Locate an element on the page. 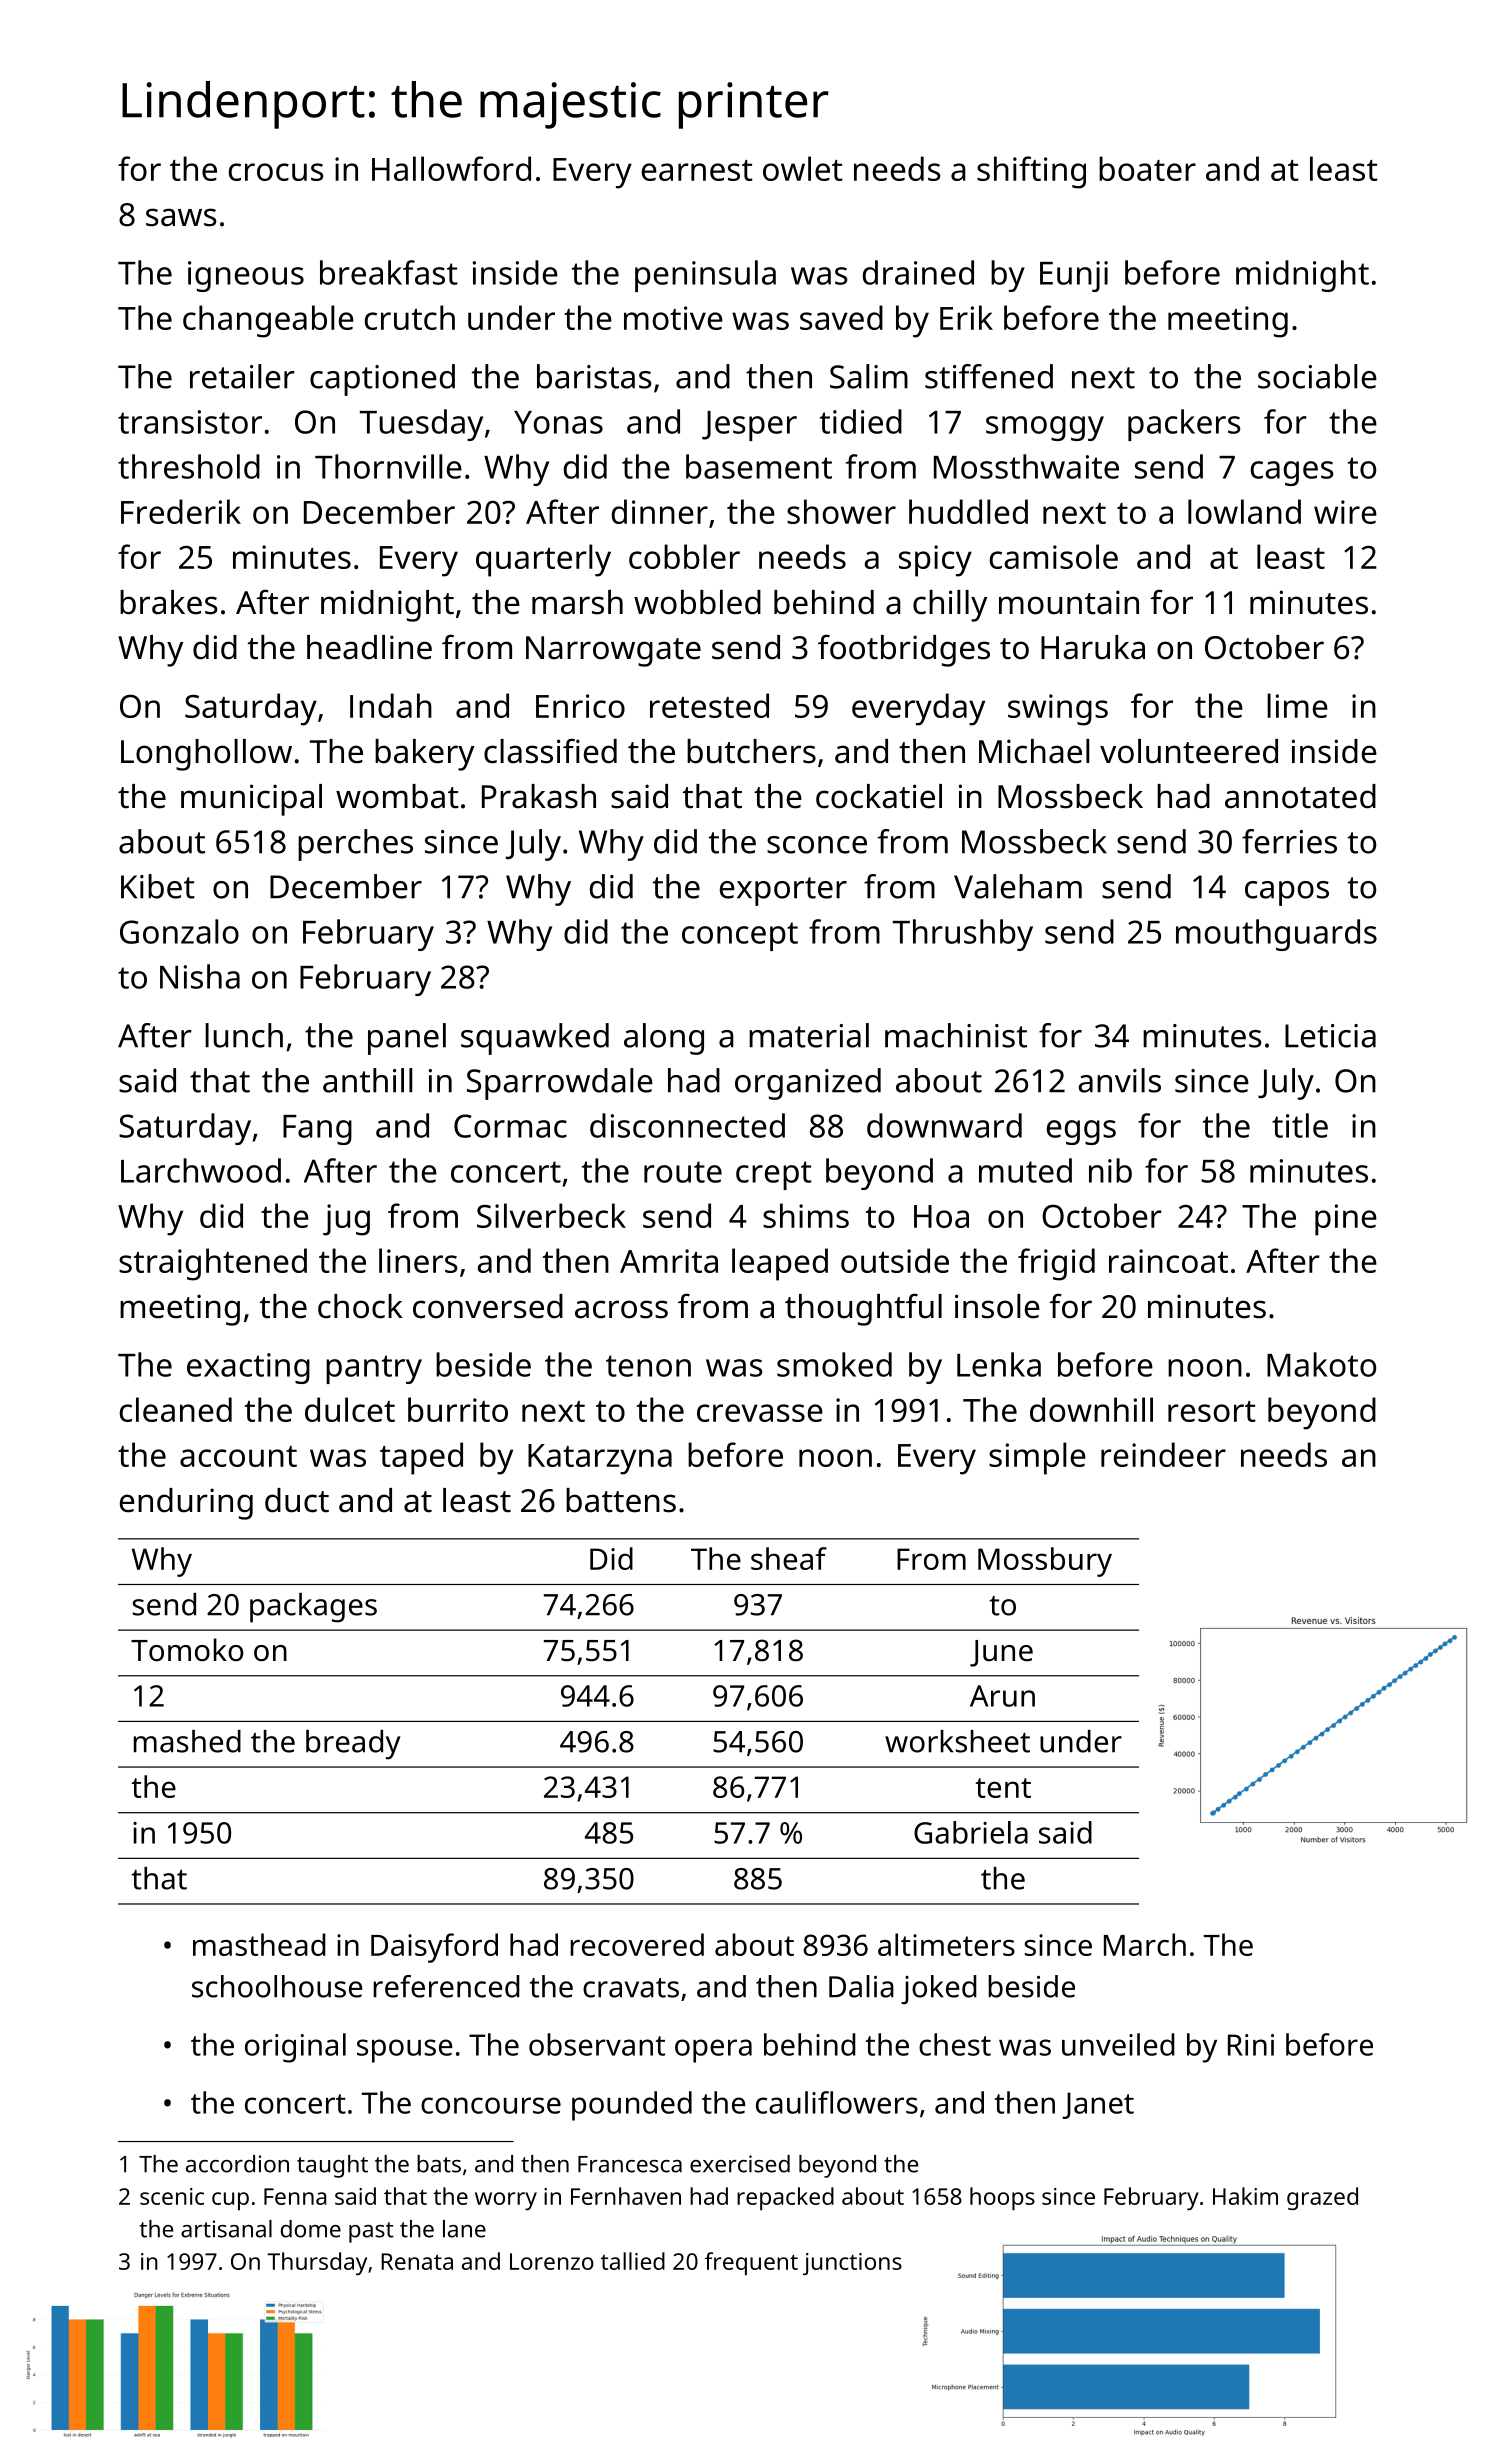 This page has width=1496, height=2464. duct is located at coordinates (297, 1500).
